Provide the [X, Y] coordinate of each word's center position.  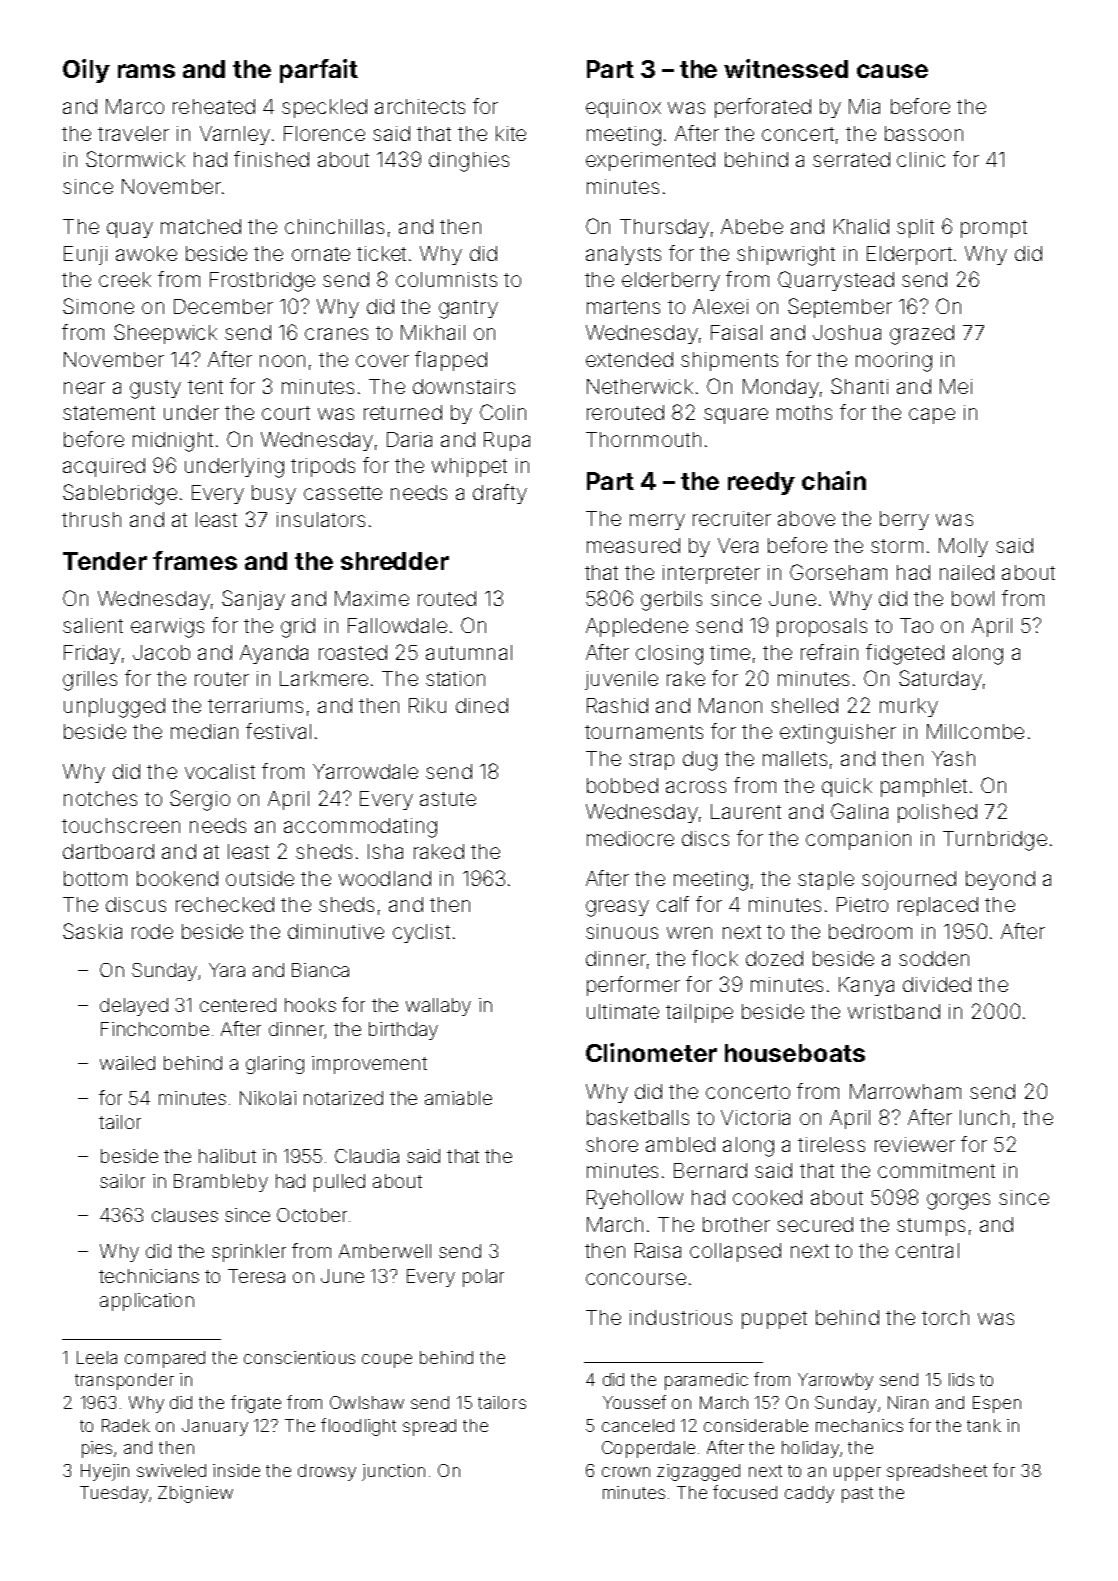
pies [97, 1449]
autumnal [469, 652]
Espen [997, 1404]
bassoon [924, 133]
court [286, 413]
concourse [636, 1279]
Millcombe [975, 731]
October [312, 1215]
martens [623, 307]
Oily [86, 71]
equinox [623, 108]
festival [278, 731]
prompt [994, 229]
